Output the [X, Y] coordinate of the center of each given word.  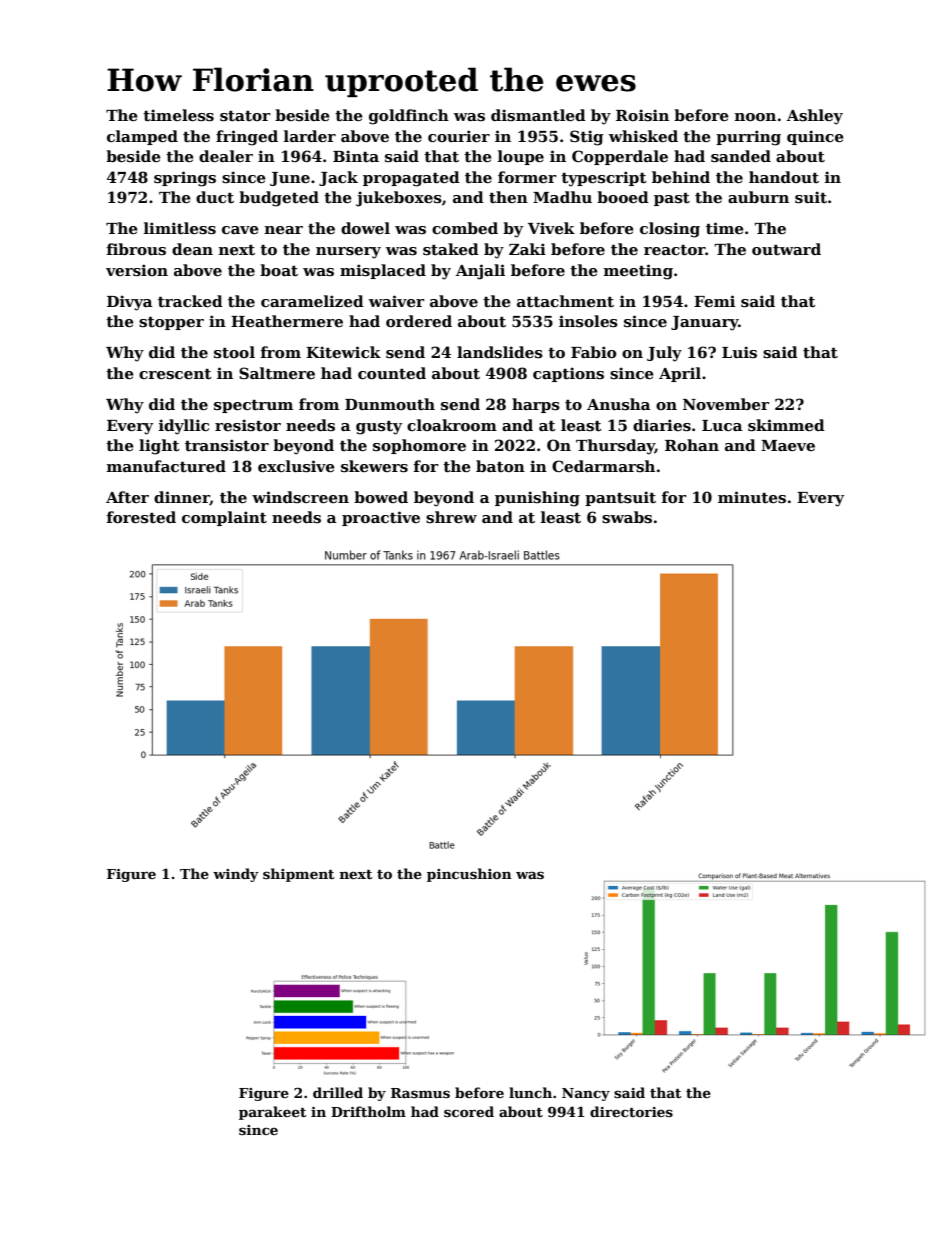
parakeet [273, 1113]
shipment [299, 875]
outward [786, 249]
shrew [451, 517]
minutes [752, 497]
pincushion [469, 875]
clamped [142, 137]
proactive [381, 518]
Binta [356, 156]
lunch [530, 1092]
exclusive [296, 466]
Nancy [586, 1094]
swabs [627, 517]
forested [141, 517]
